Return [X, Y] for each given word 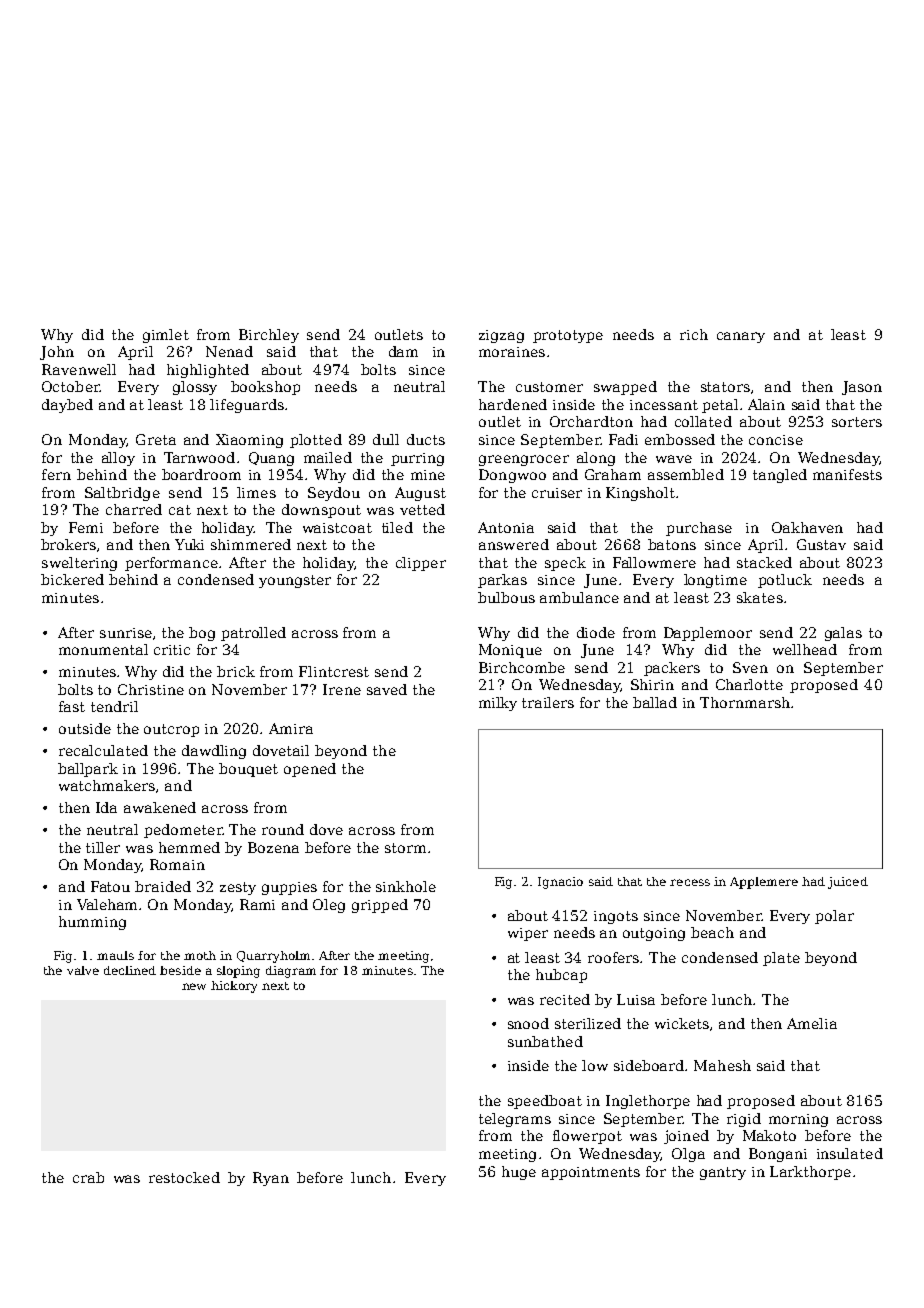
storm [405, 848]
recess [690, 882]
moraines [512, 352]
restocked [184, 1177]
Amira [291, 728]
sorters [857, 422]
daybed [67, 406]
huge [519, 1173]
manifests [847, 474]
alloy [118, 459]
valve [83, 970]
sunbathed [545, 1041]
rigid [744, 1120]
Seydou [334, 494]
